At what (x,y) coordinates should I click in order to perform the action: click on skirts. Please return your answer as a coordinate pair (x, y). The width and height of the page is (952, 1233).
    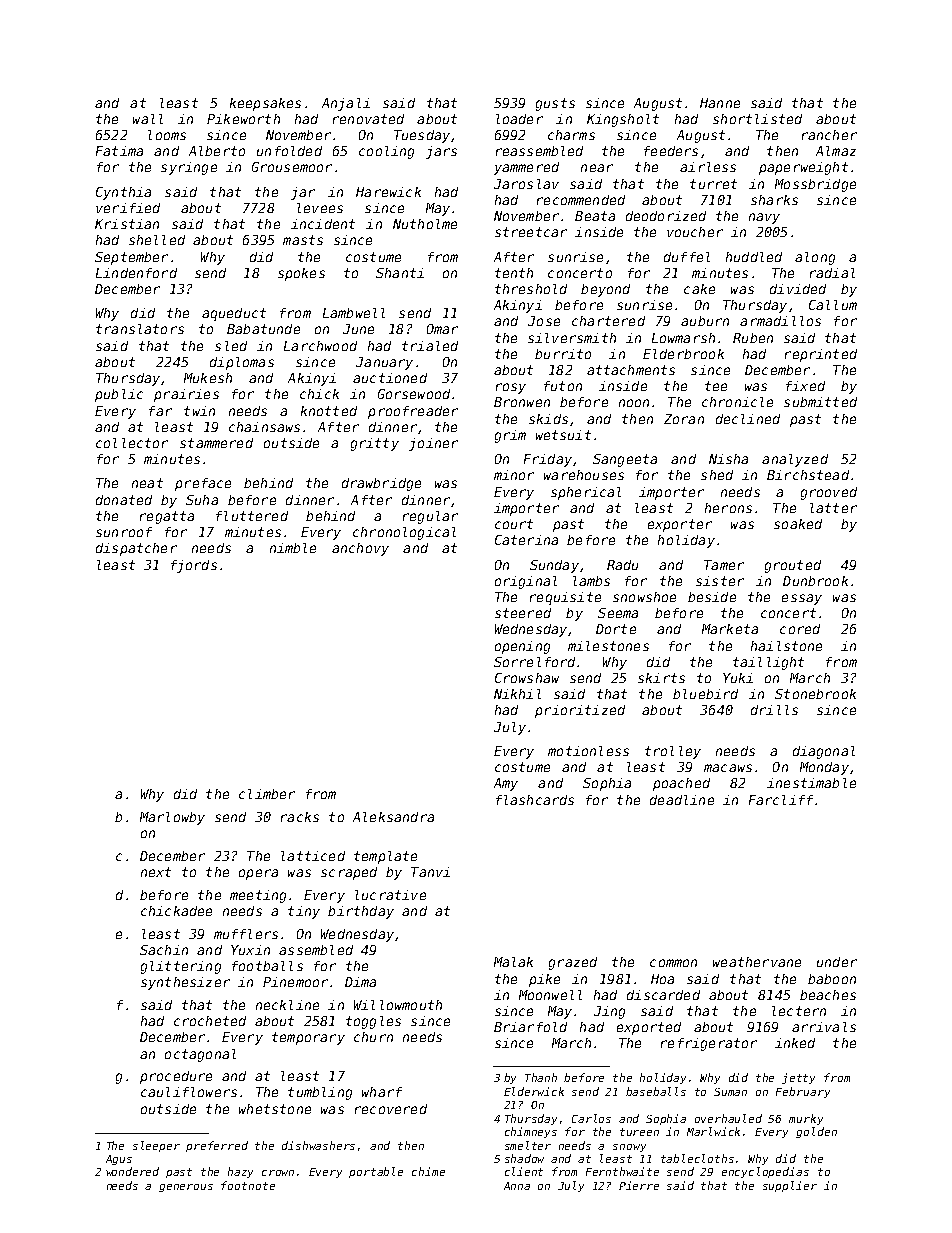
    Looking at the image, I should click on (661, 678).
